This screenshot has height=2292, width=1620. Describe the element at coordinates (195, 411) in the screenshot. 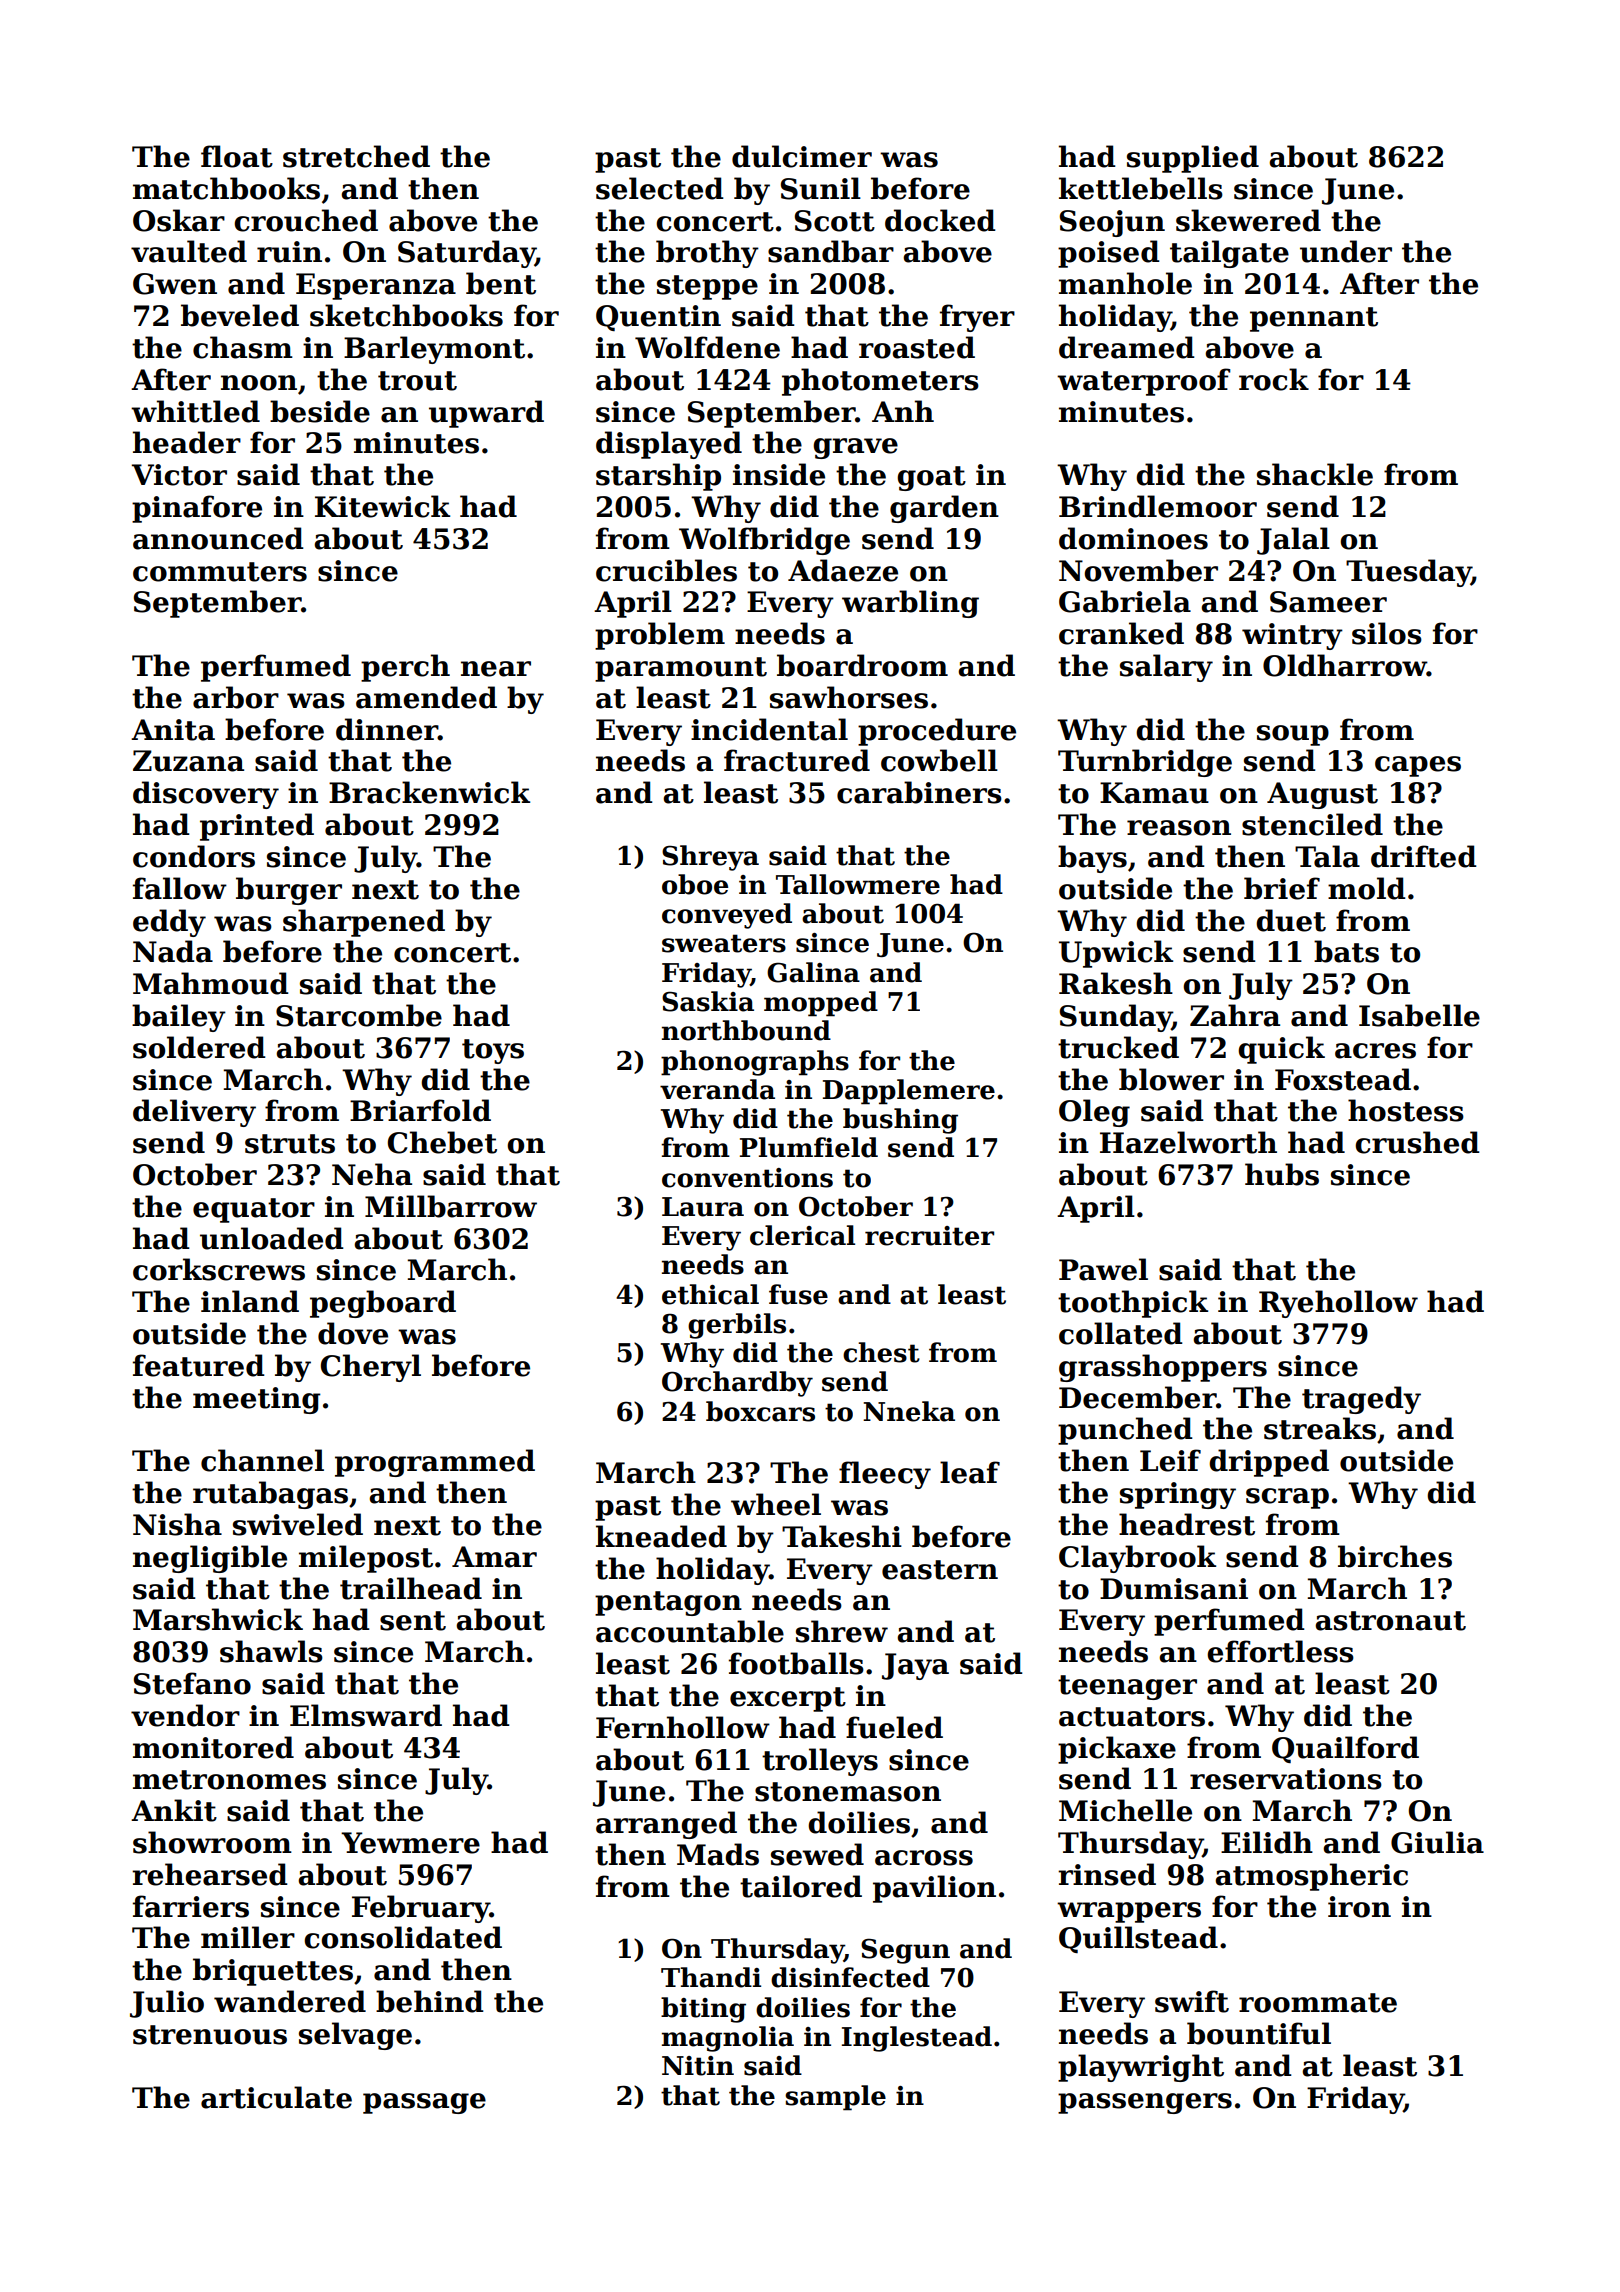

I see `whittled` at that location.
